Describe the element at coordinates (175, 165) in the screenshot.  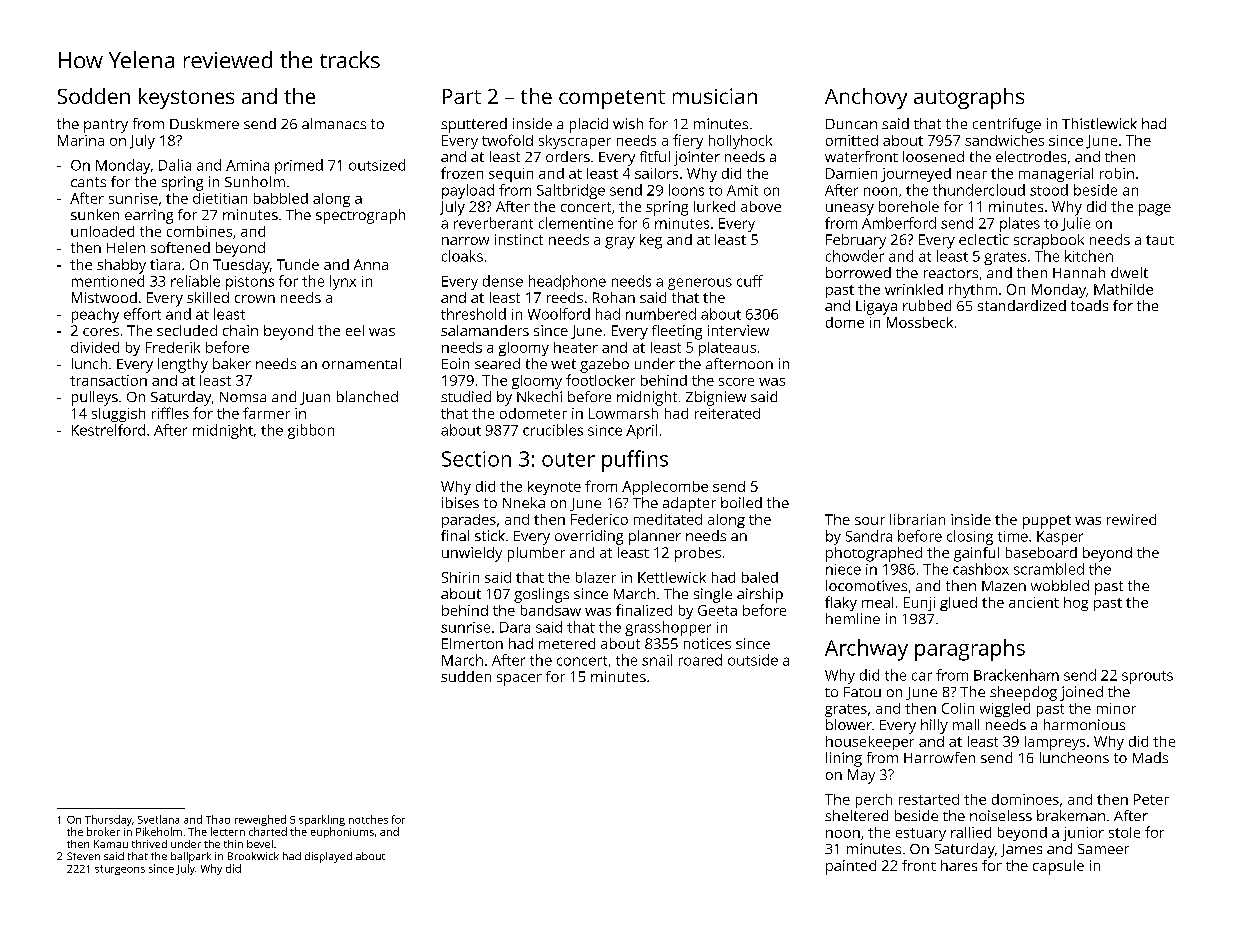
I see `Dalia` at that location.
